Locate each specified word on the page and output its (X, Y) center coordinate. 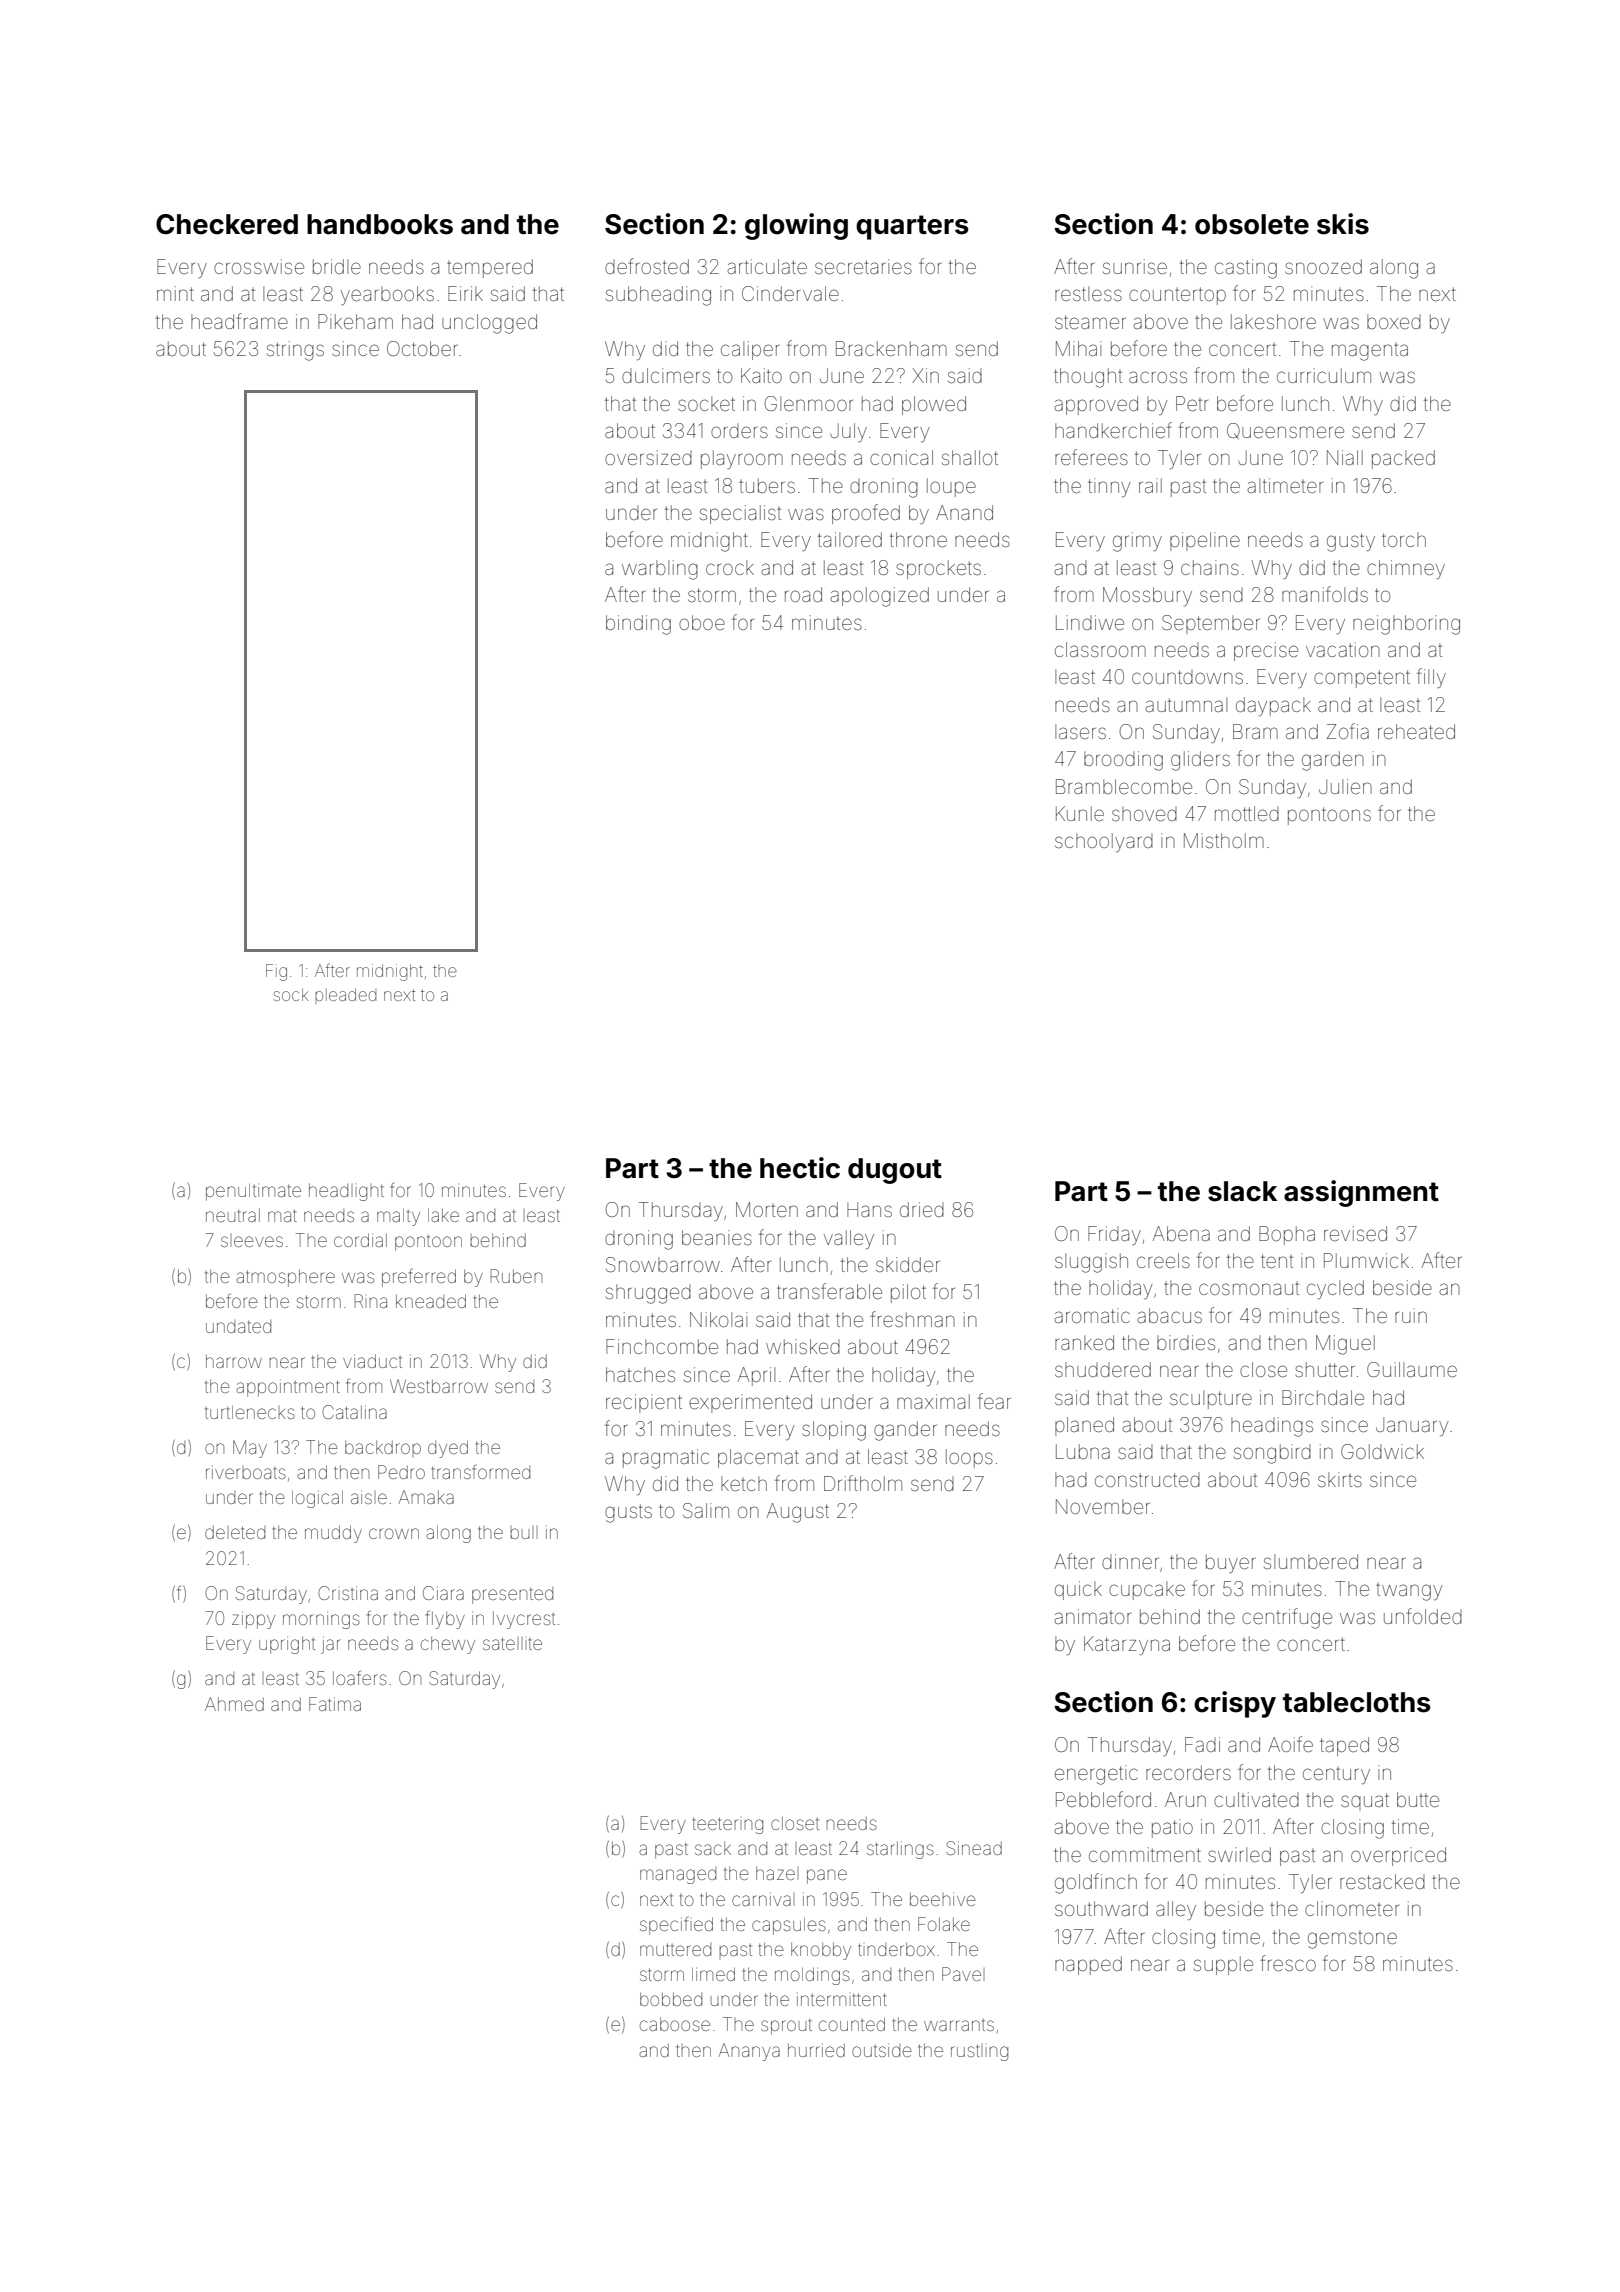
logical (317, 1499)
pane (827, 1876)
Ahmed (234, 1704)
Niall (1345, 457)
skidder (908, 1264)
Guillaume (1412, 1369)
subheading (658, 296)
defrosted (647, 266)
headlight (346, 1192)
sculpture (1211, 1399)
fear (994, 1401)
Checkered (227, 224)
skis (1343, 224)
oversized (648, 457)
